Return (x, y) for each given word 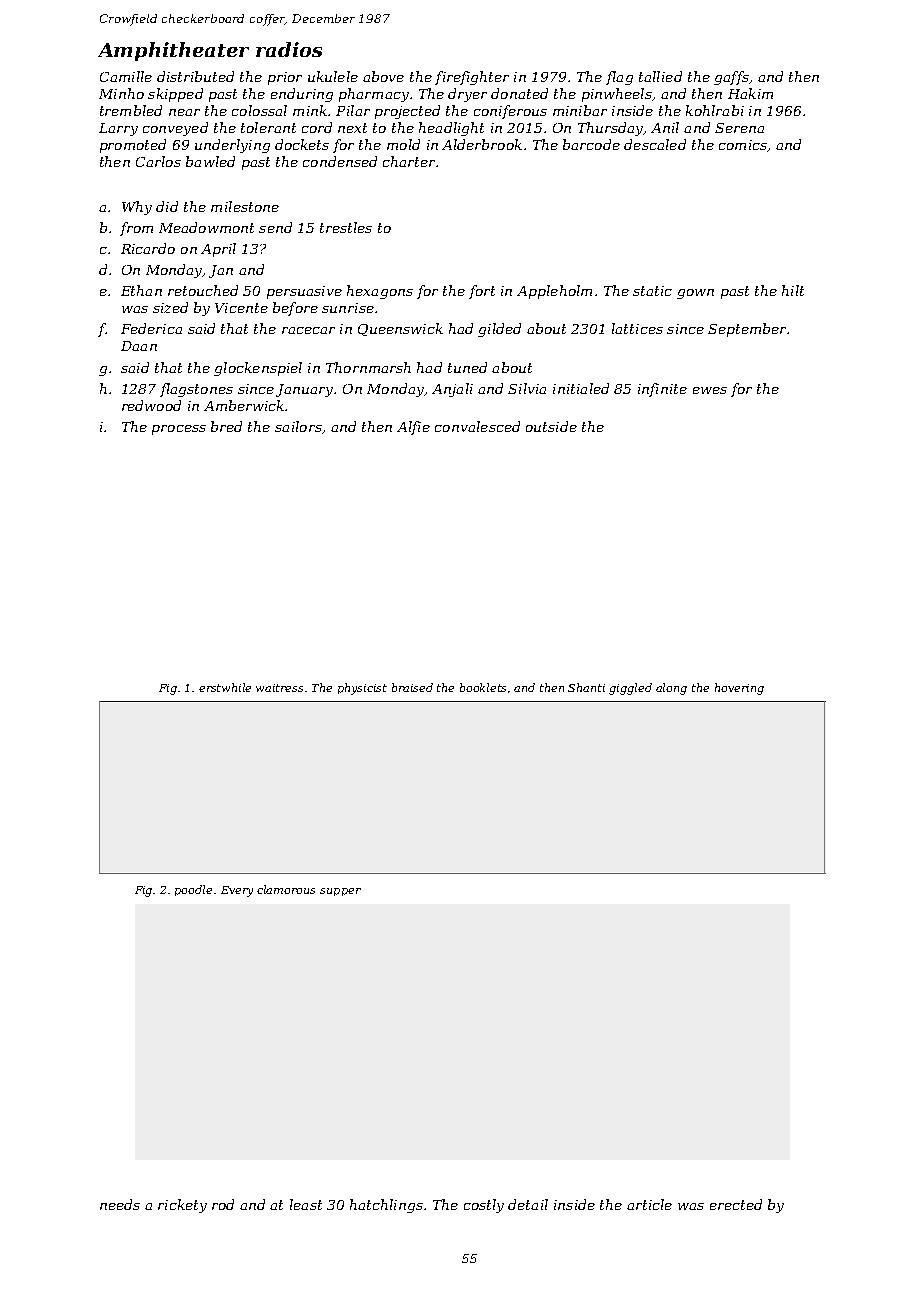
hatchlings (386, 1206)
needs (120, 1204)
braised (412, 687)
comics (743, 145)
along (671, 689)
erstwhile (225, 687)
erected (736, 1204)
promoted (133, 146)
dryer (467, 95)
